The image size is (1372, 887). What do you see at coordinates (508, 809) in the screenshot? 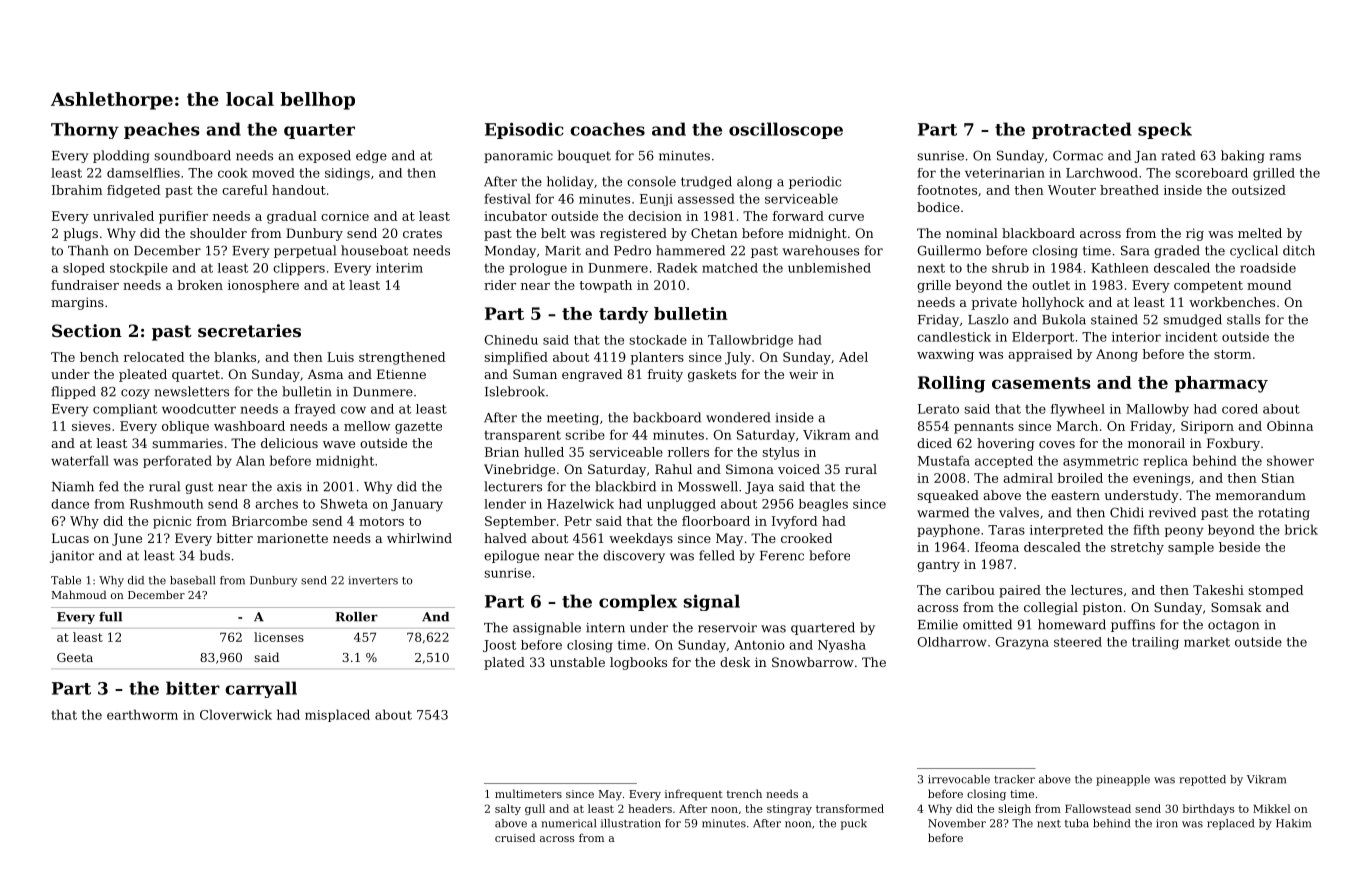
I see `salty` at bounding box center [508, 809].
